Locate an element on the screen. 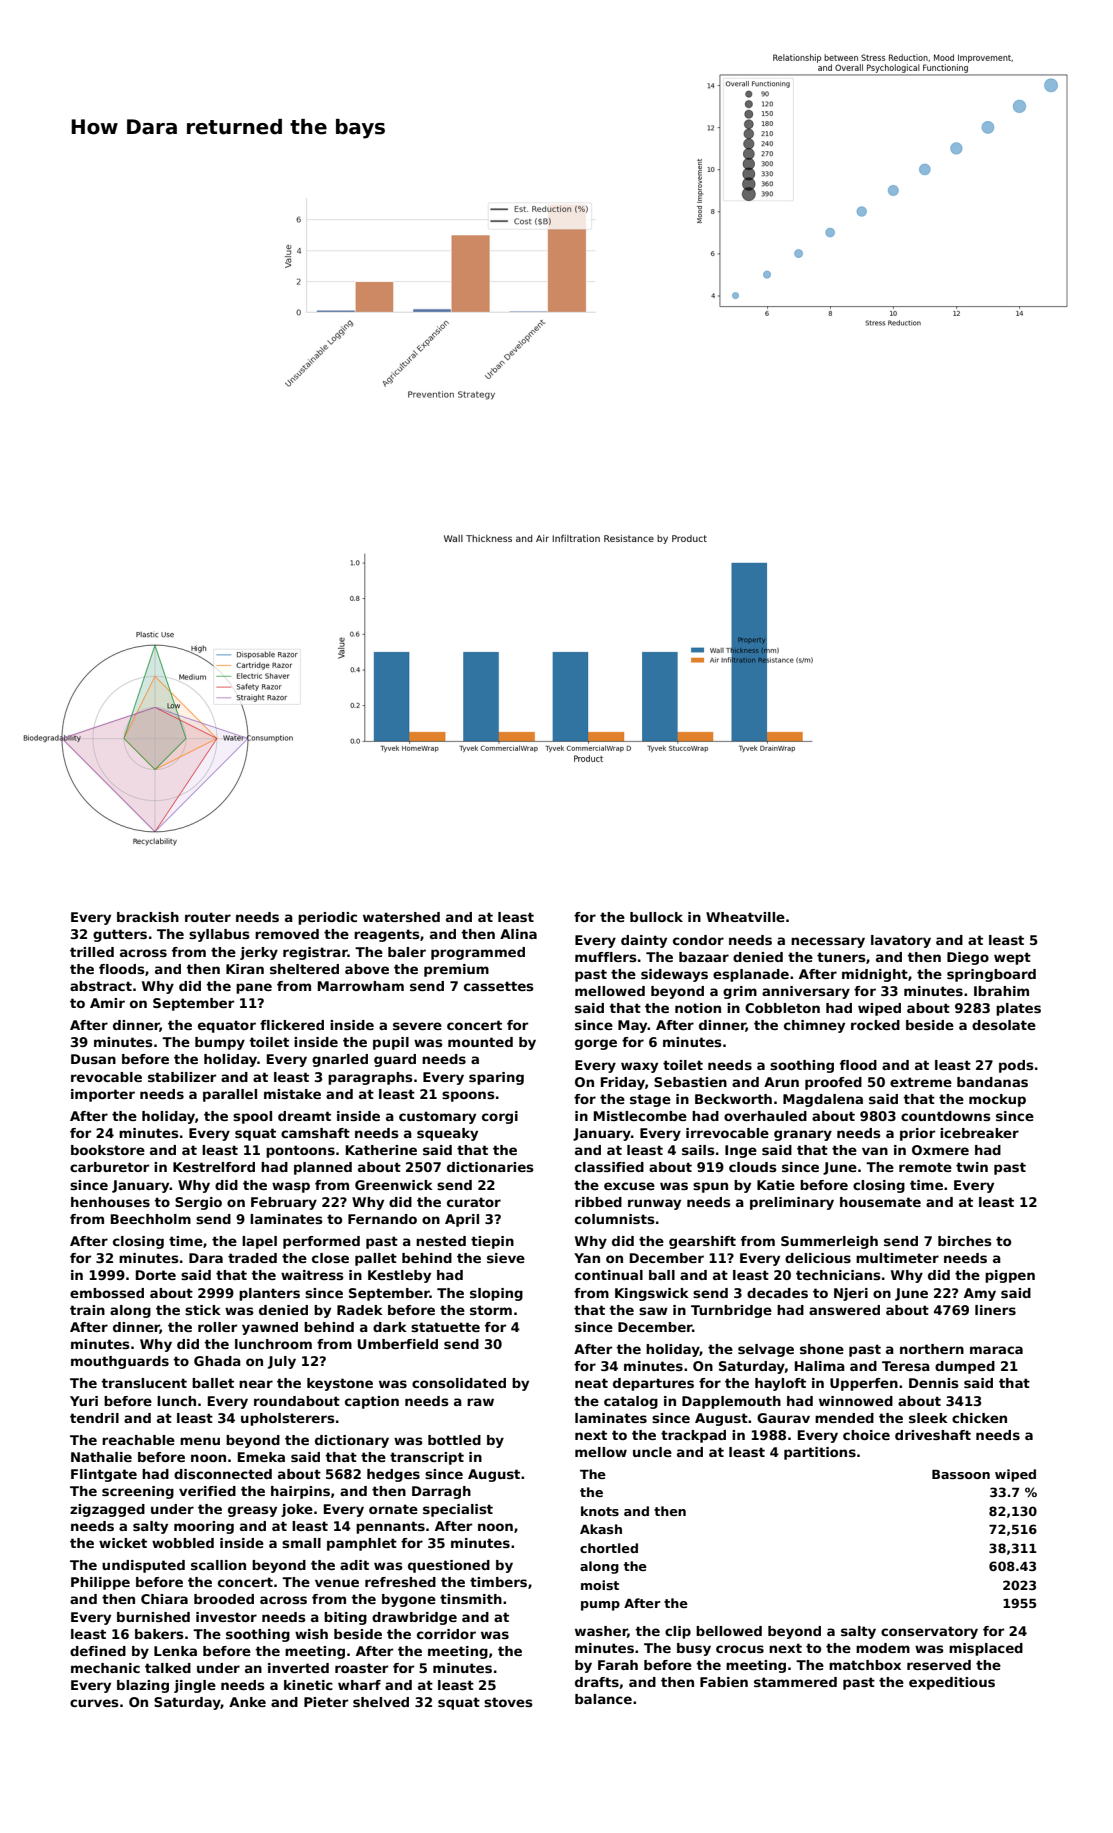 The image size is (1113, 1833). twin is located at coordinates (972, 1167).
